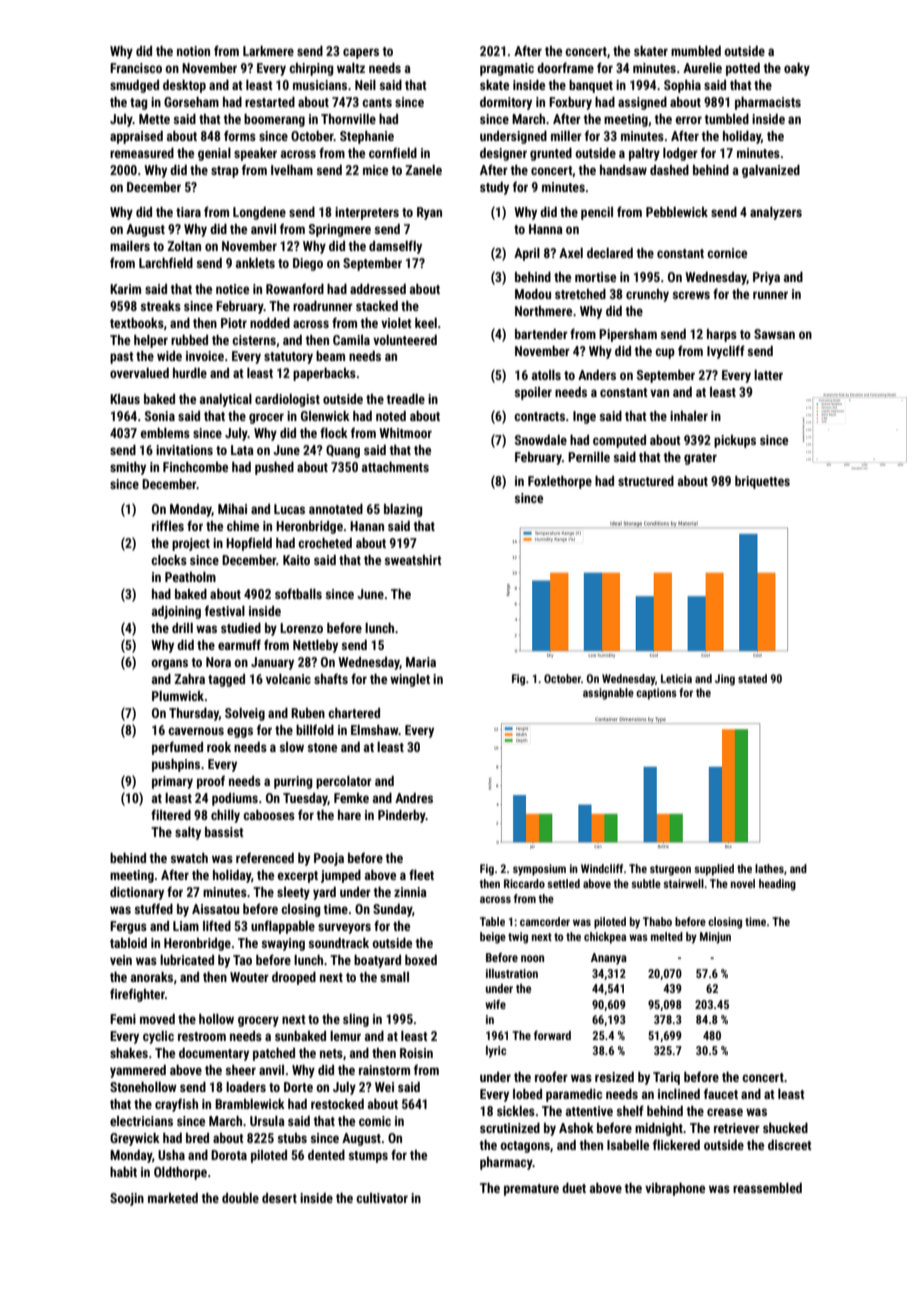  I want to click on capers, so click(361, 53).
